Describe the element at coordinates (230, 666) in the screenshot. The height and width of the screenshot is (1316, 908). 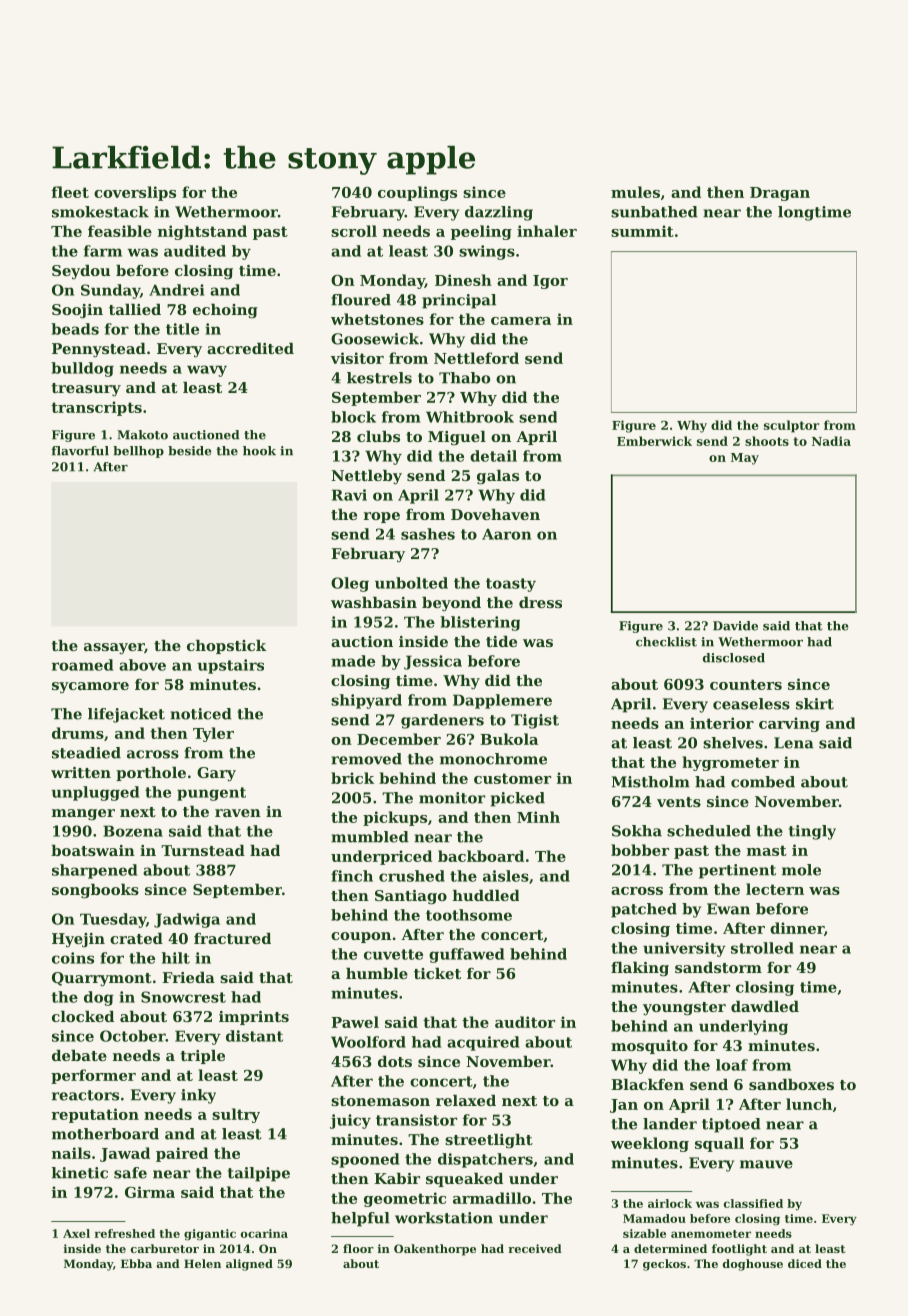
I see `upstairs` at that location.
